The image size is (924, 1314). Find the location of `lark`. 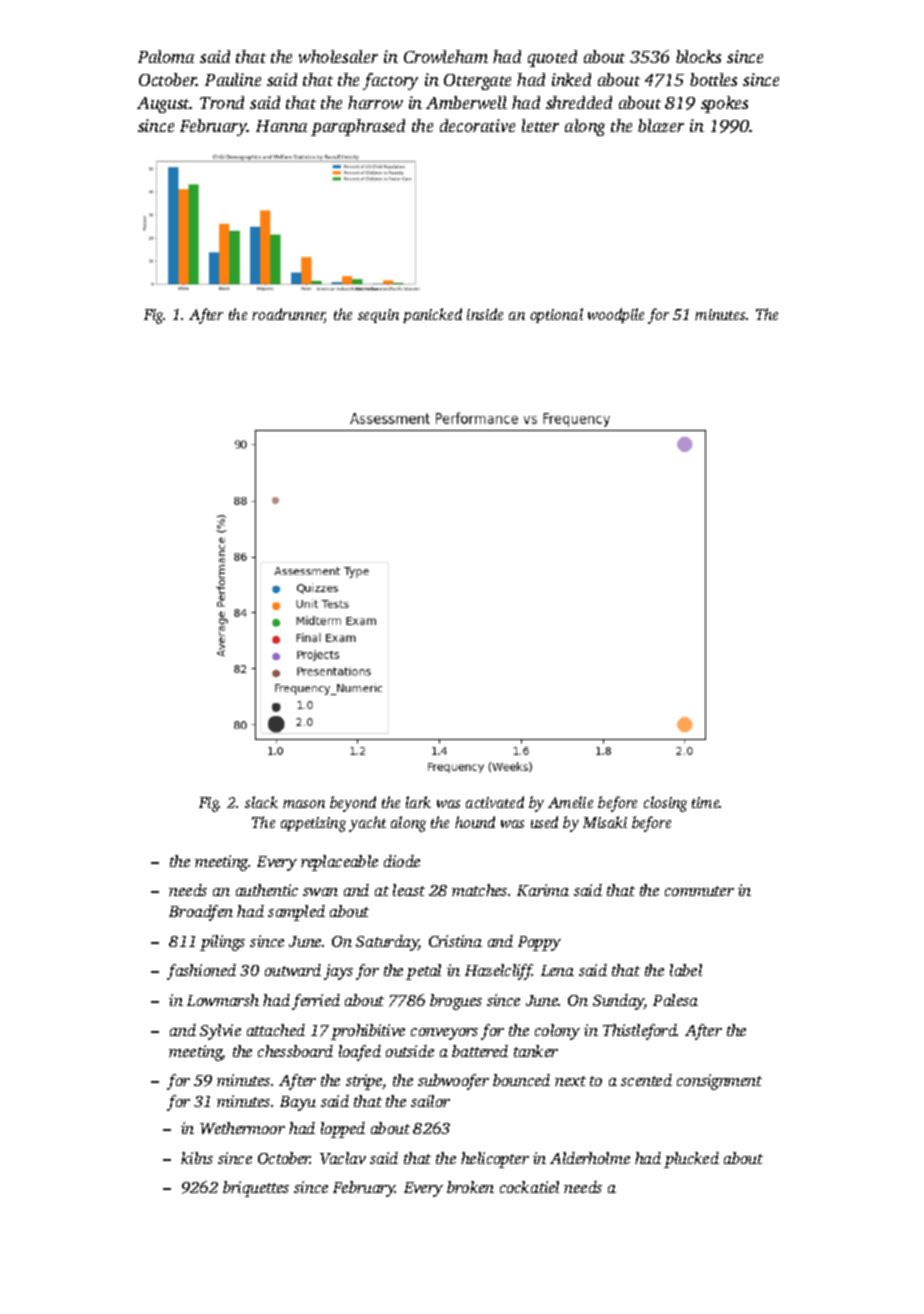

lark is located at coordinates (418, 802).
